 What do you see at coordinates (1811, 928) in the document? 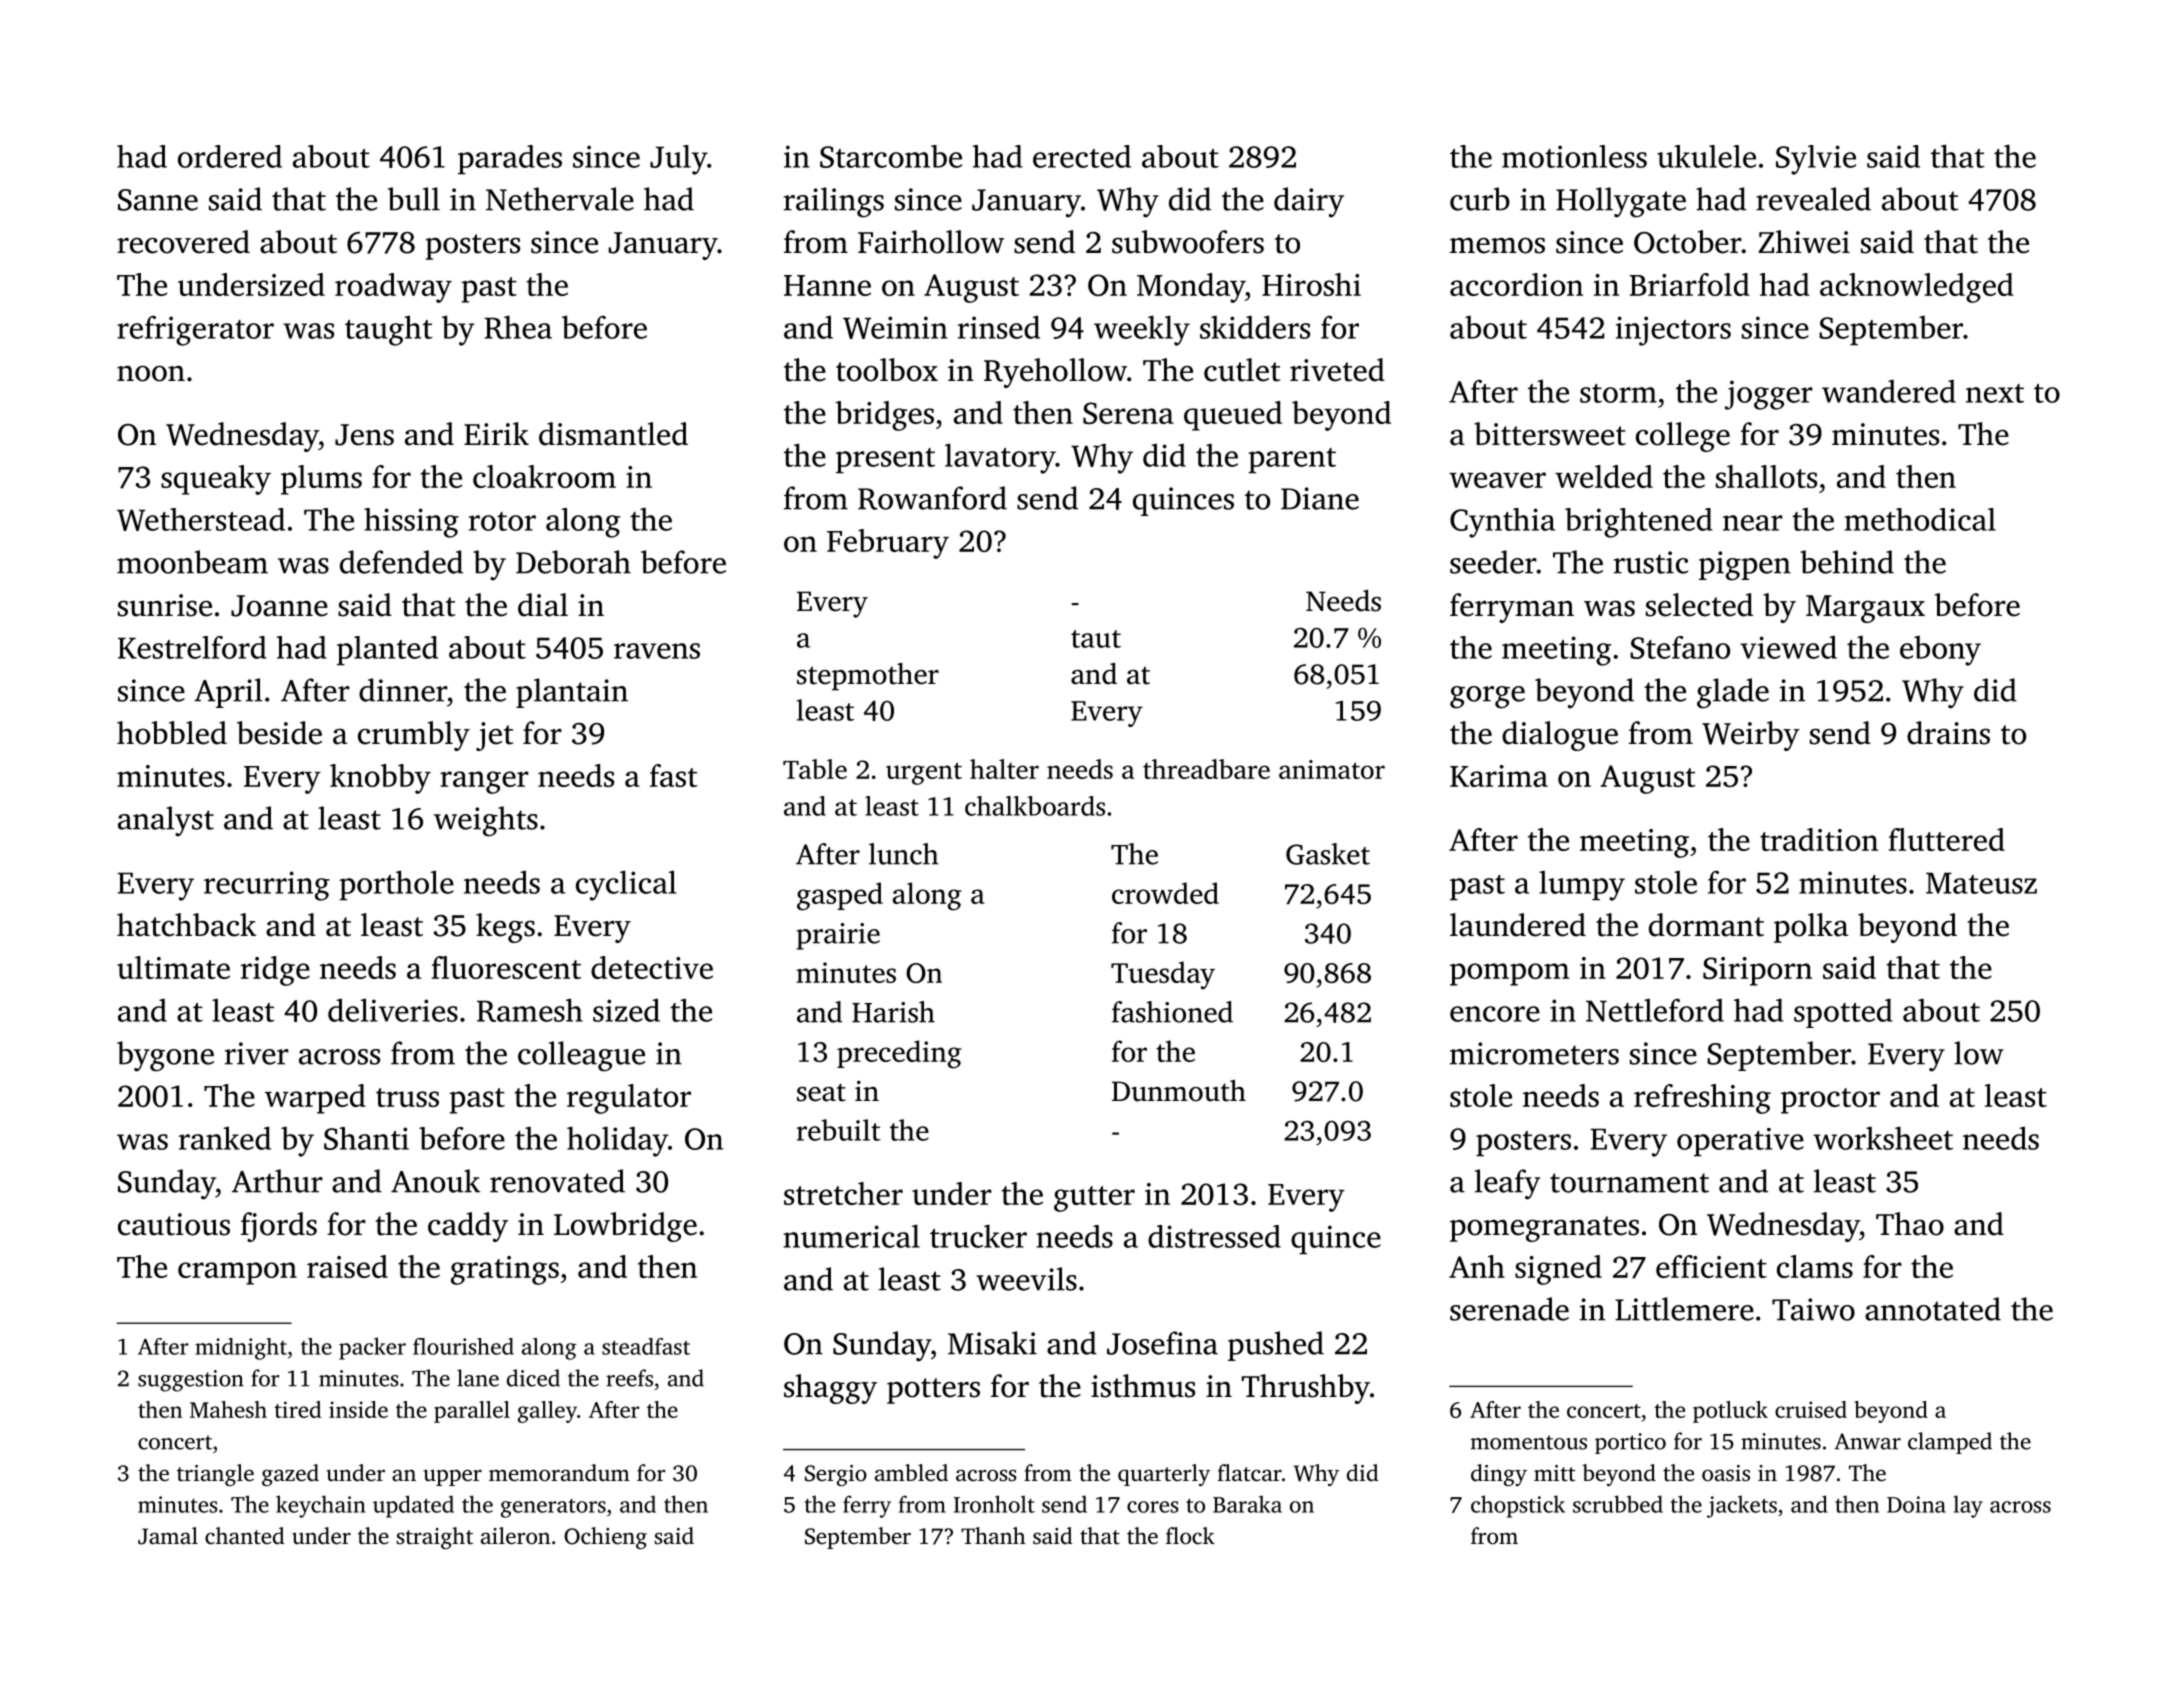
I see `polka` at bounding box center [1811, 928].
